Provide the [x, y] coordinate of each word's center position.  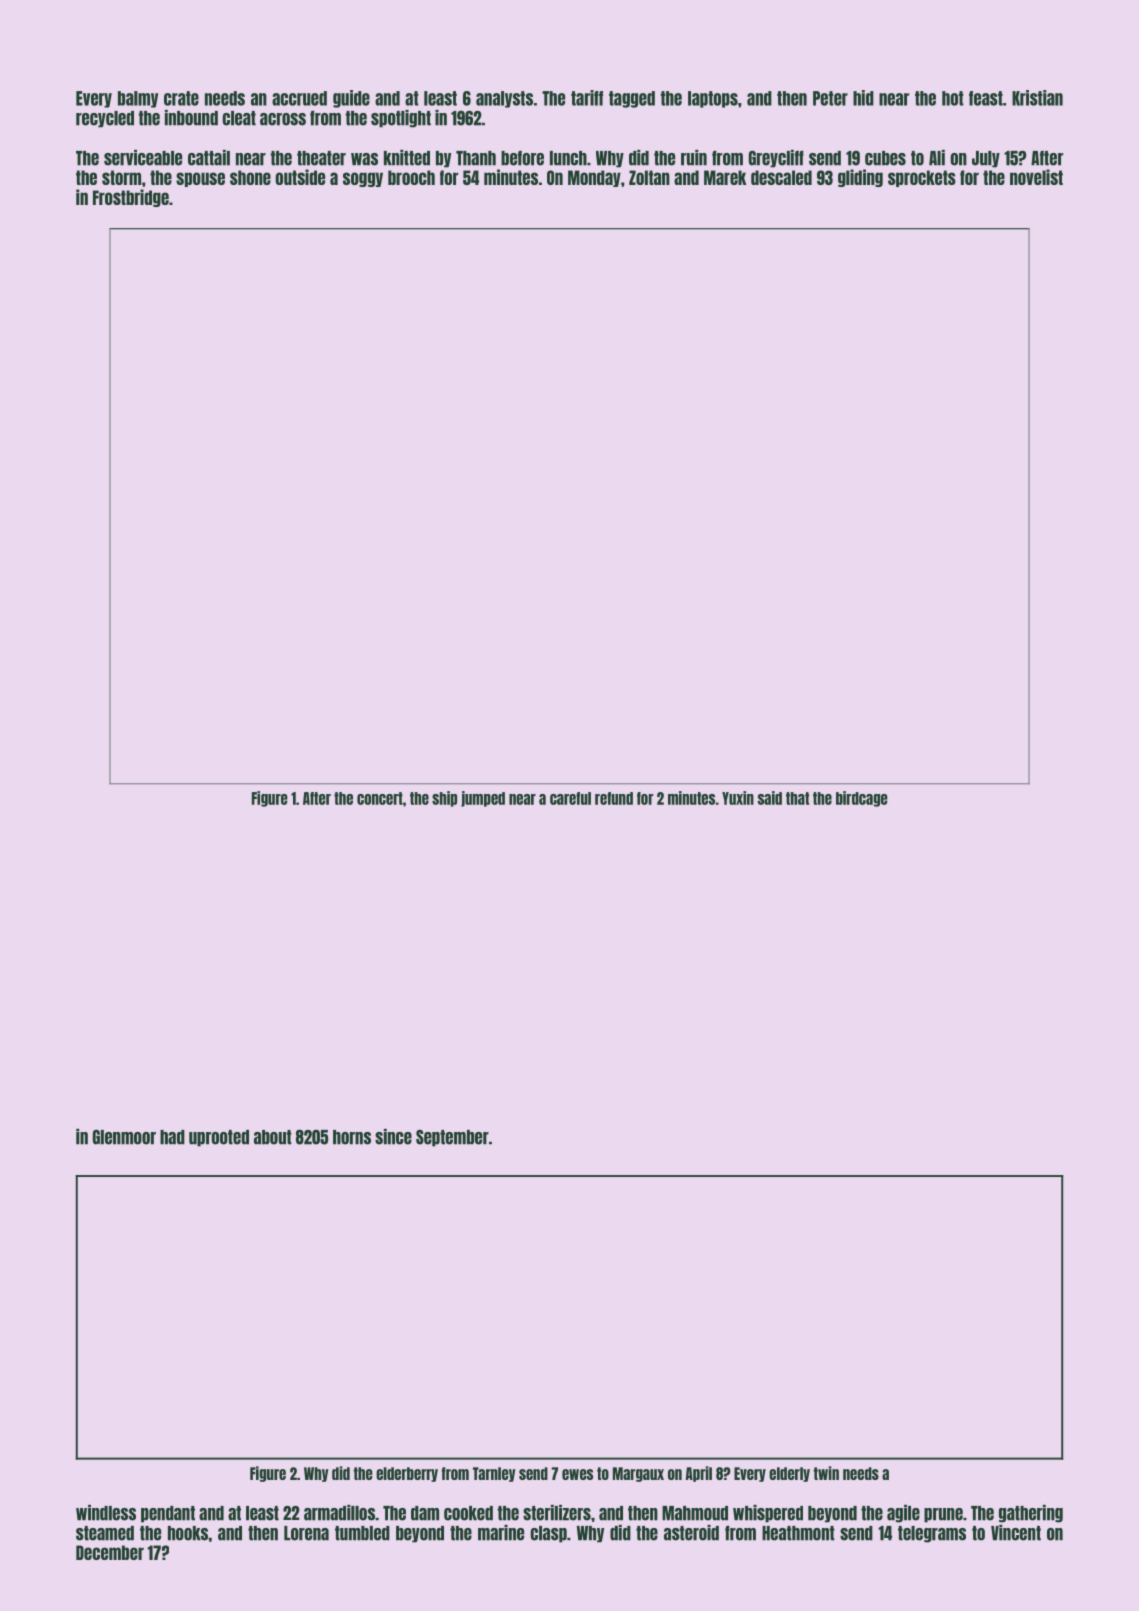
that [797, 798]
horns [352, 1137]
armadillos [339, 1513]
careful [570, 798]
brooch [411, 177]
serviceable [143, 158]
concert [380, 798]
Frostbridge [131, 198]
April [699, 1474]
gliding [860, 178]
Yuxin [738, 798]
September [452, 1138]
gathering [1031, 1514]
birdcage [862, 799]
